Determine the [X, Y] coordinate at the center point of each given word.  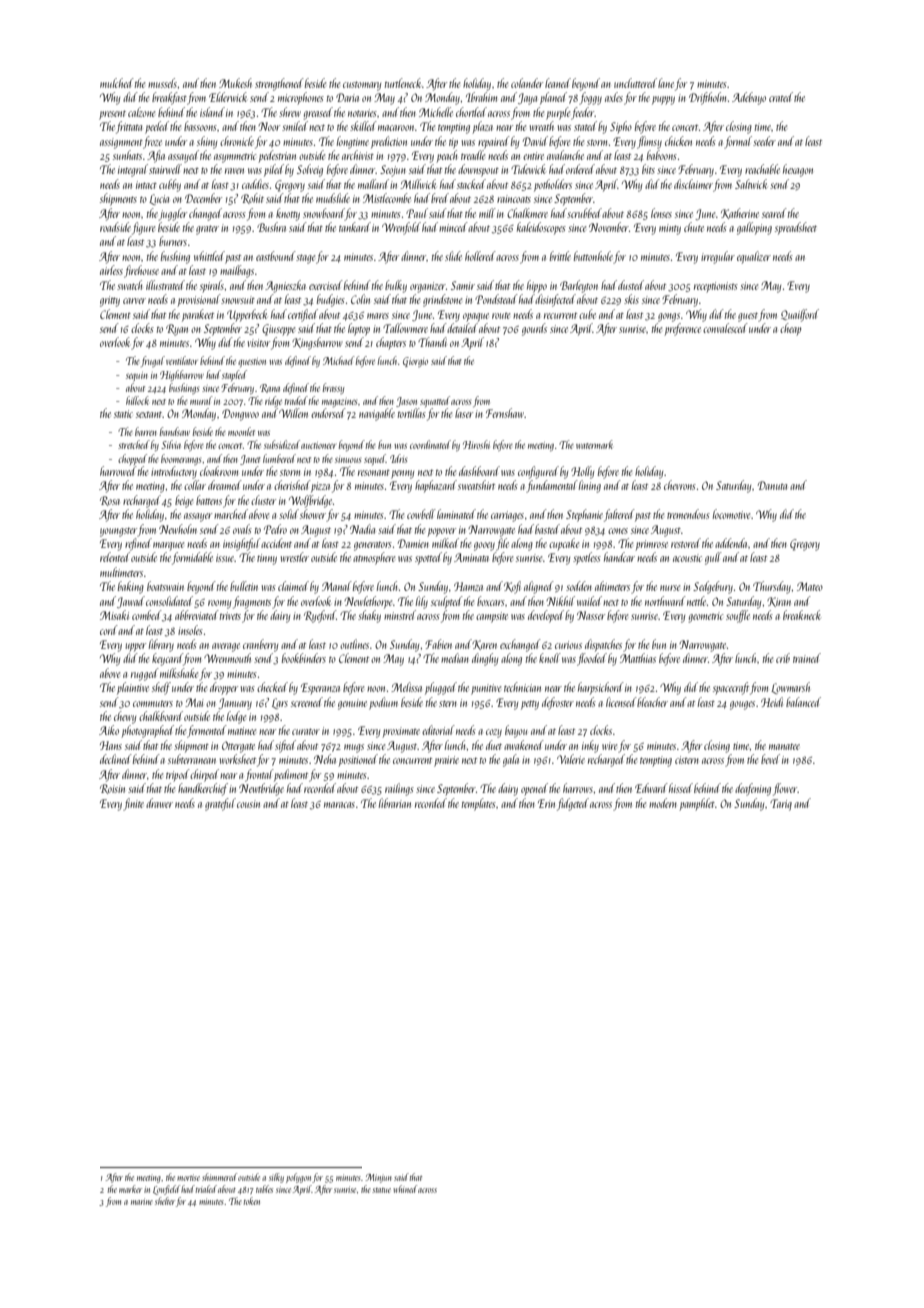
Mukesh [235, 83]
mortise [188, 1177]
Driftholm [707, 98]
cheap [790, 329]
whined [405, 1189]
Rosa [110, 501]
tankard [355, 227]
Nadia [362, 529]
